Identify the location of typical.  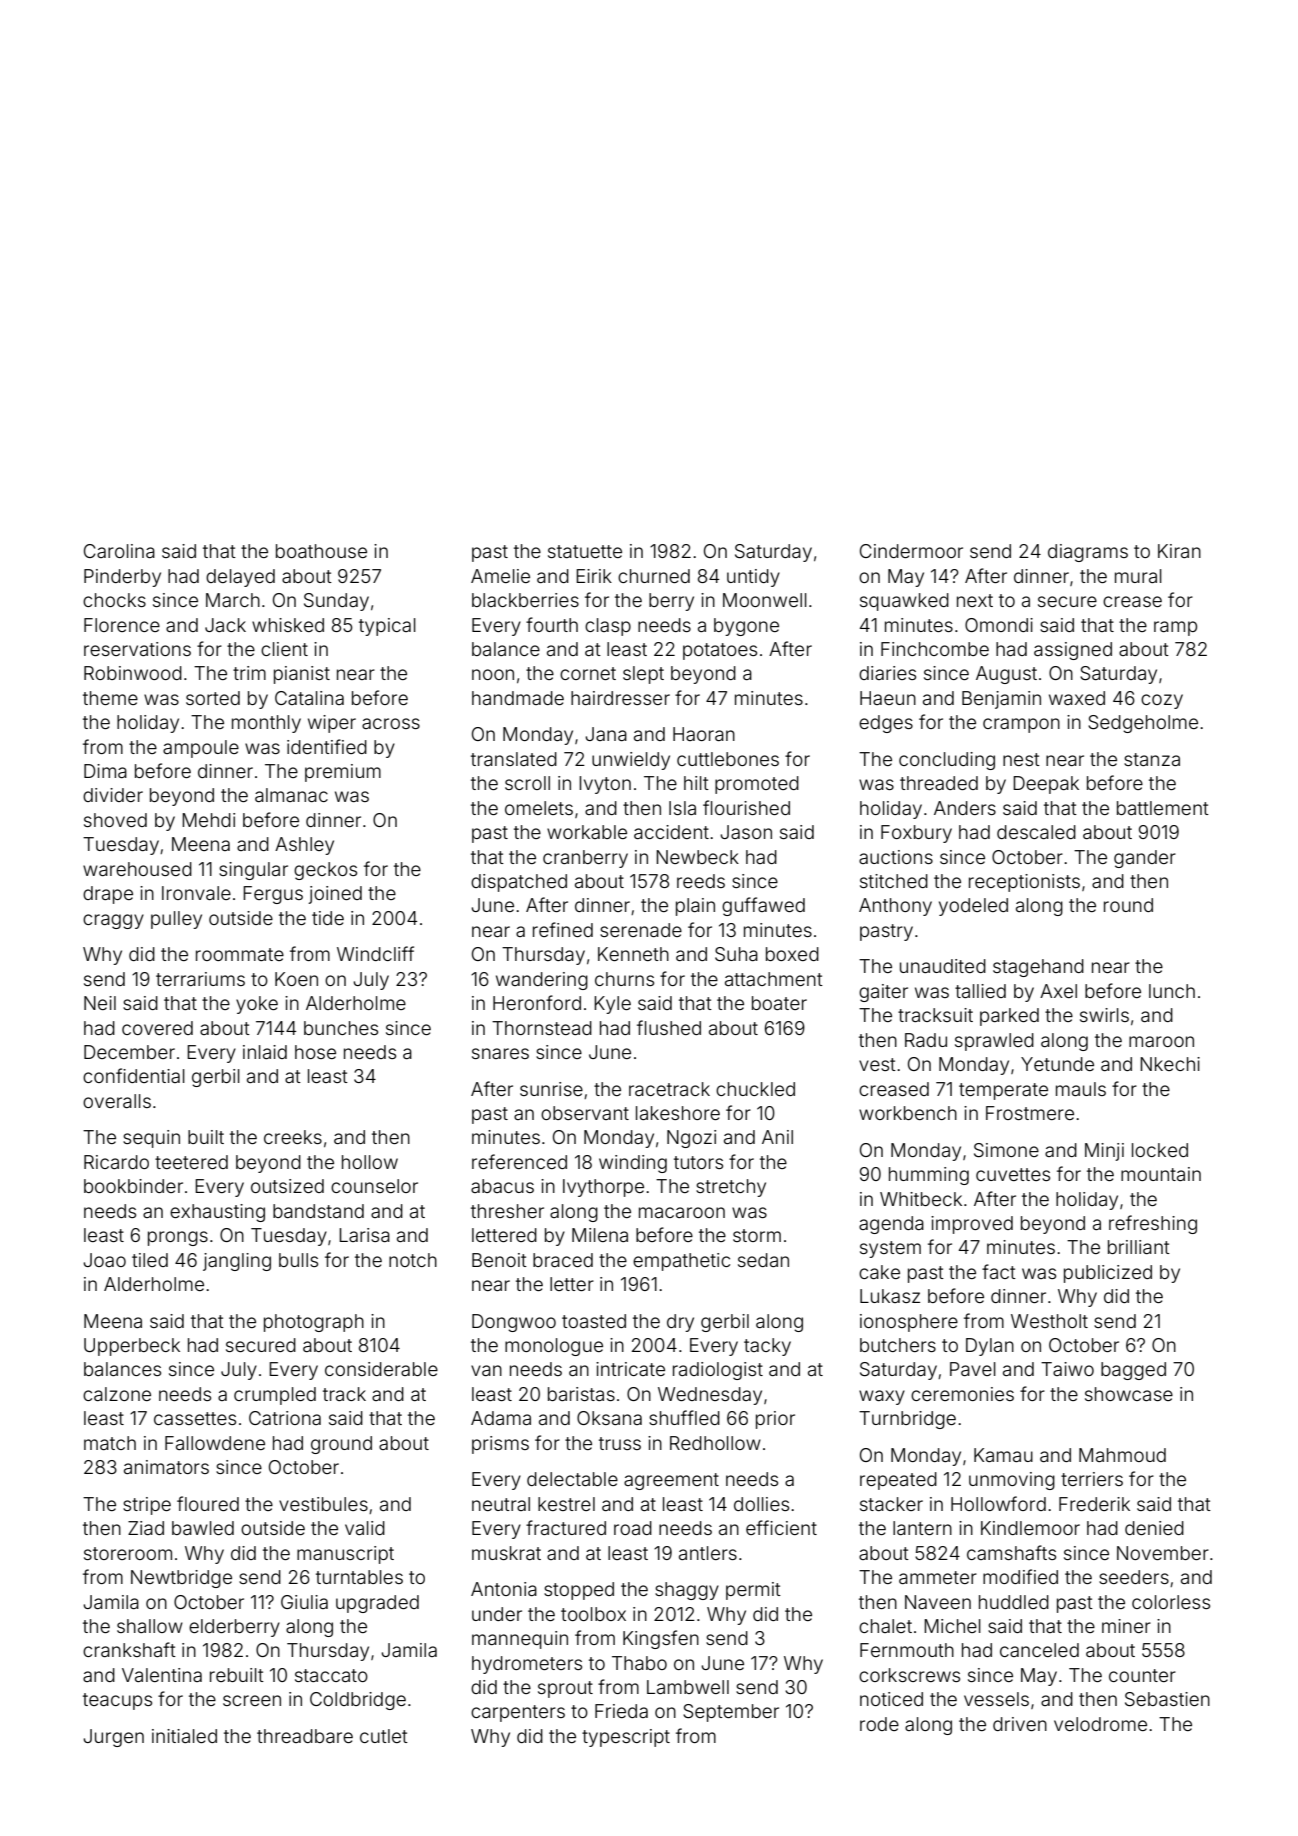
(387, 627).
